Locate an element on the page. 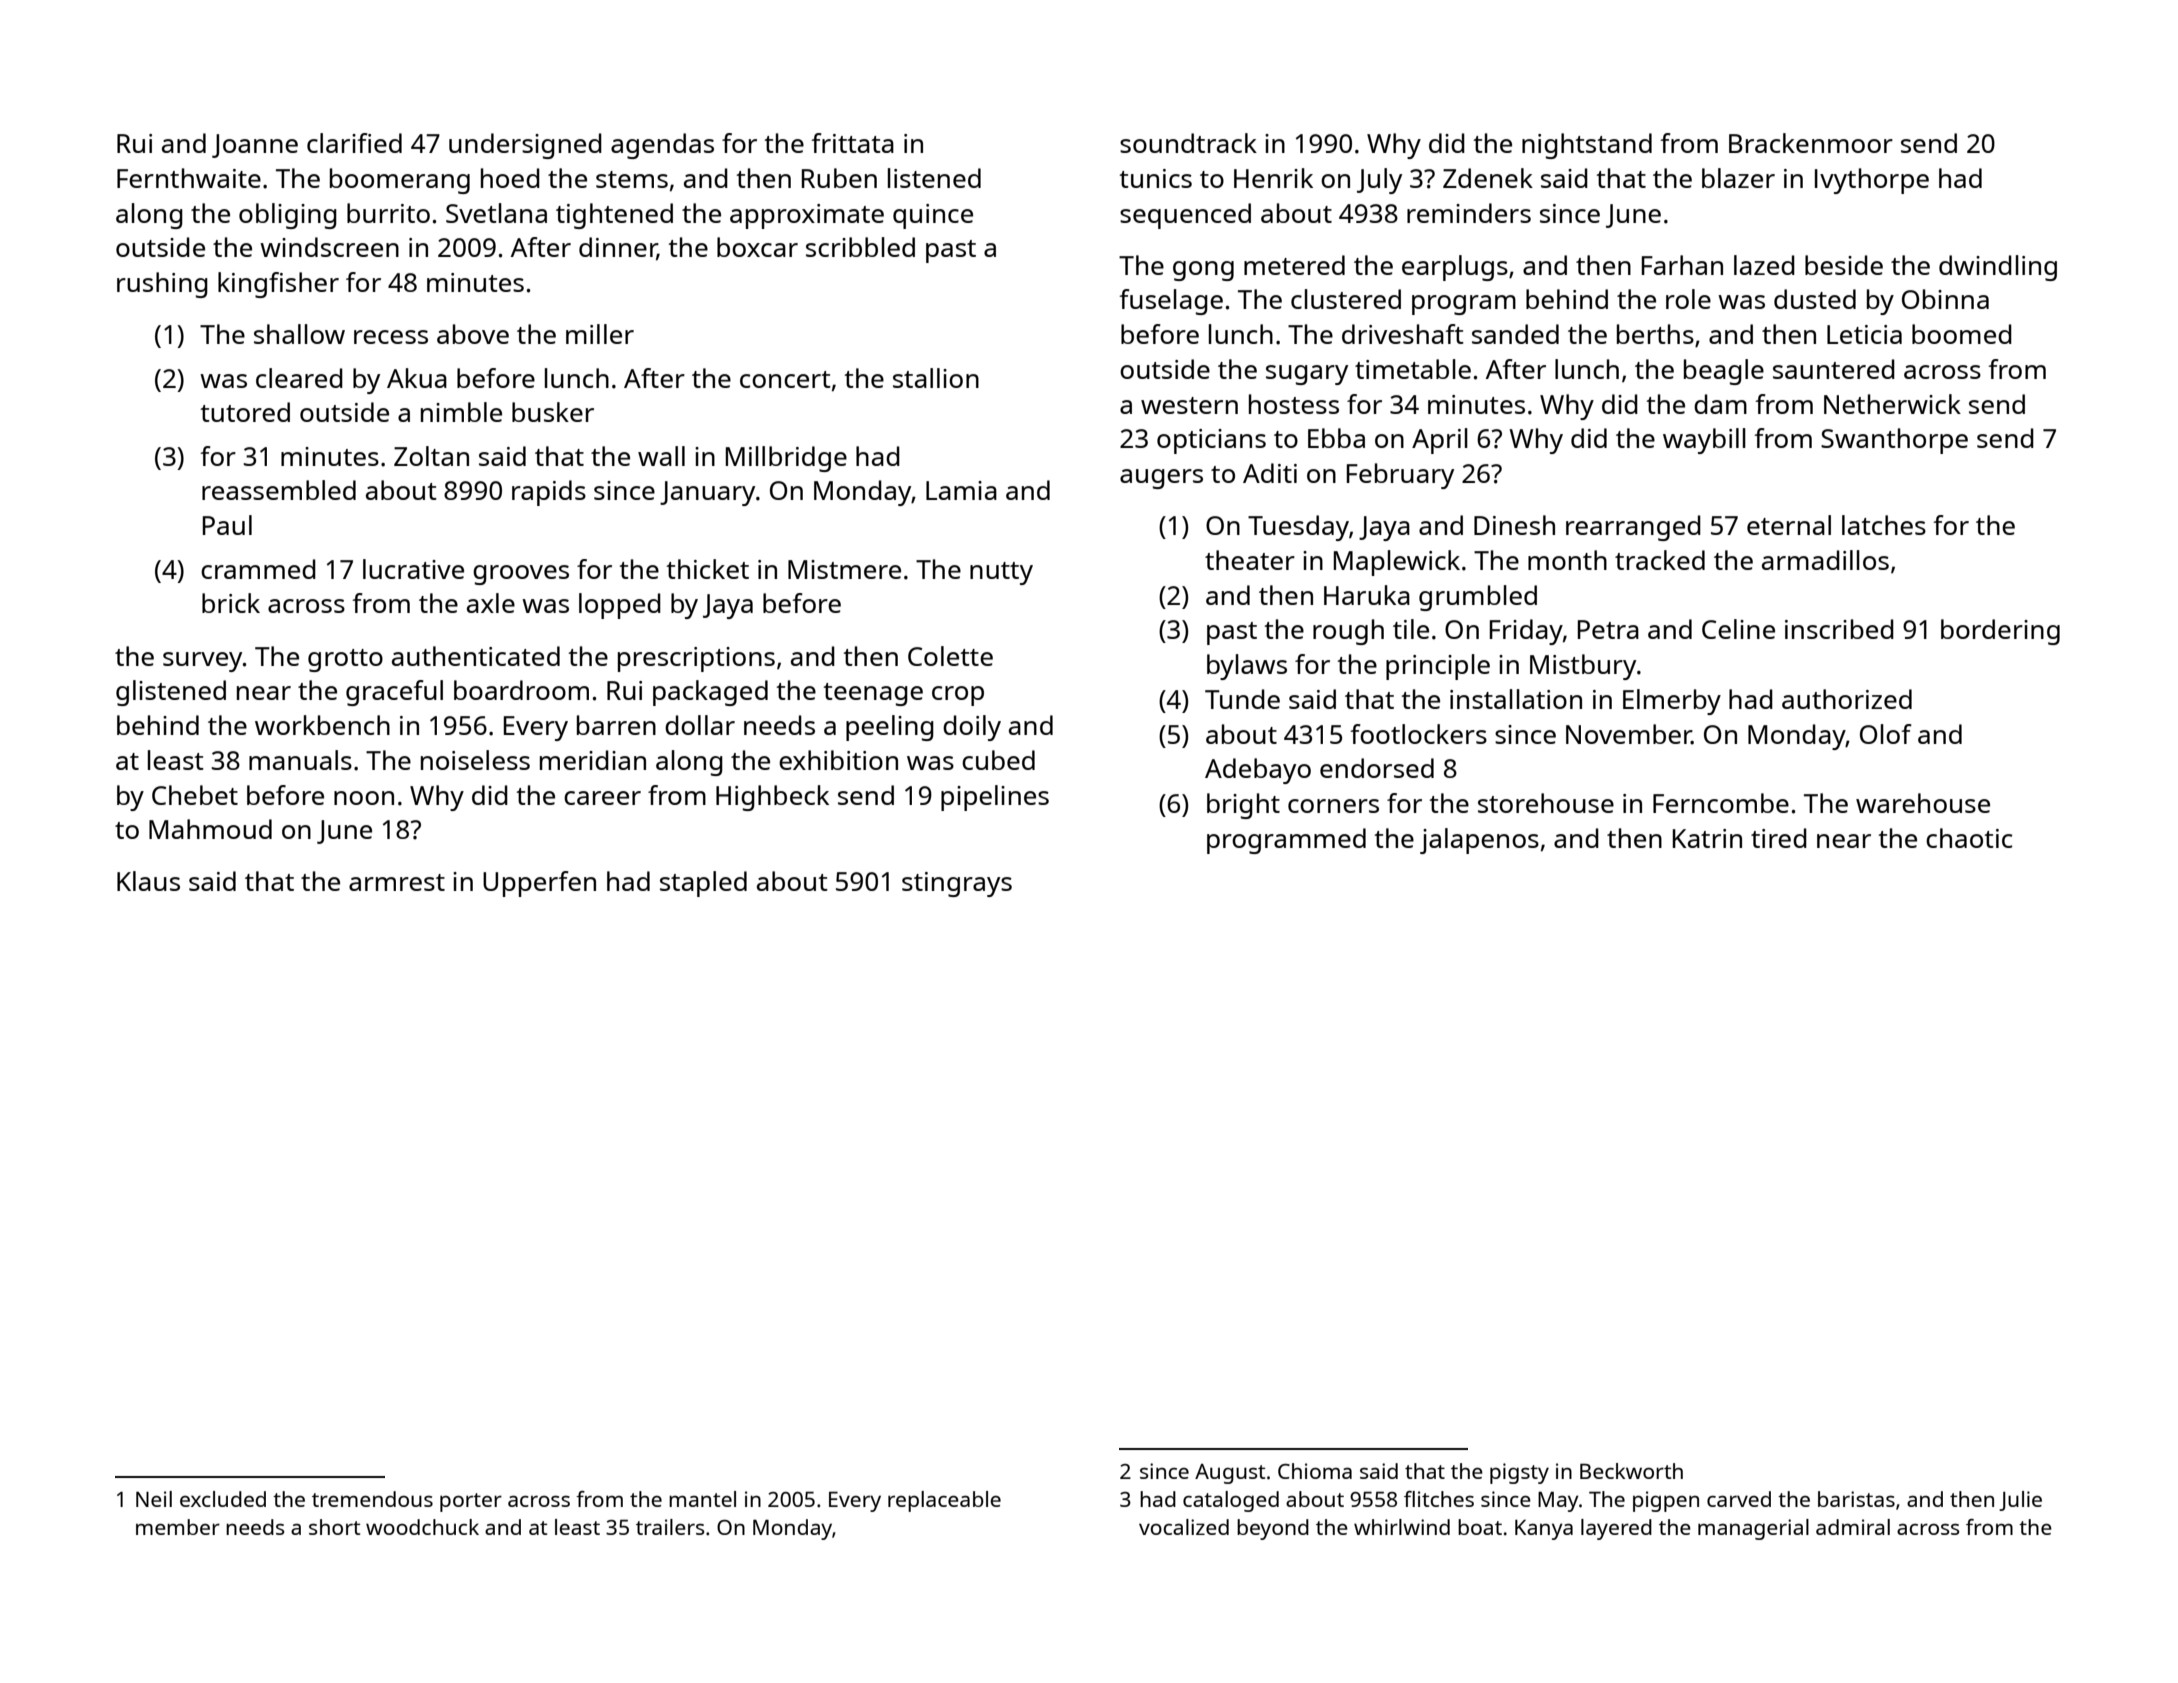  clarified is located at coordinates (354, 143).
